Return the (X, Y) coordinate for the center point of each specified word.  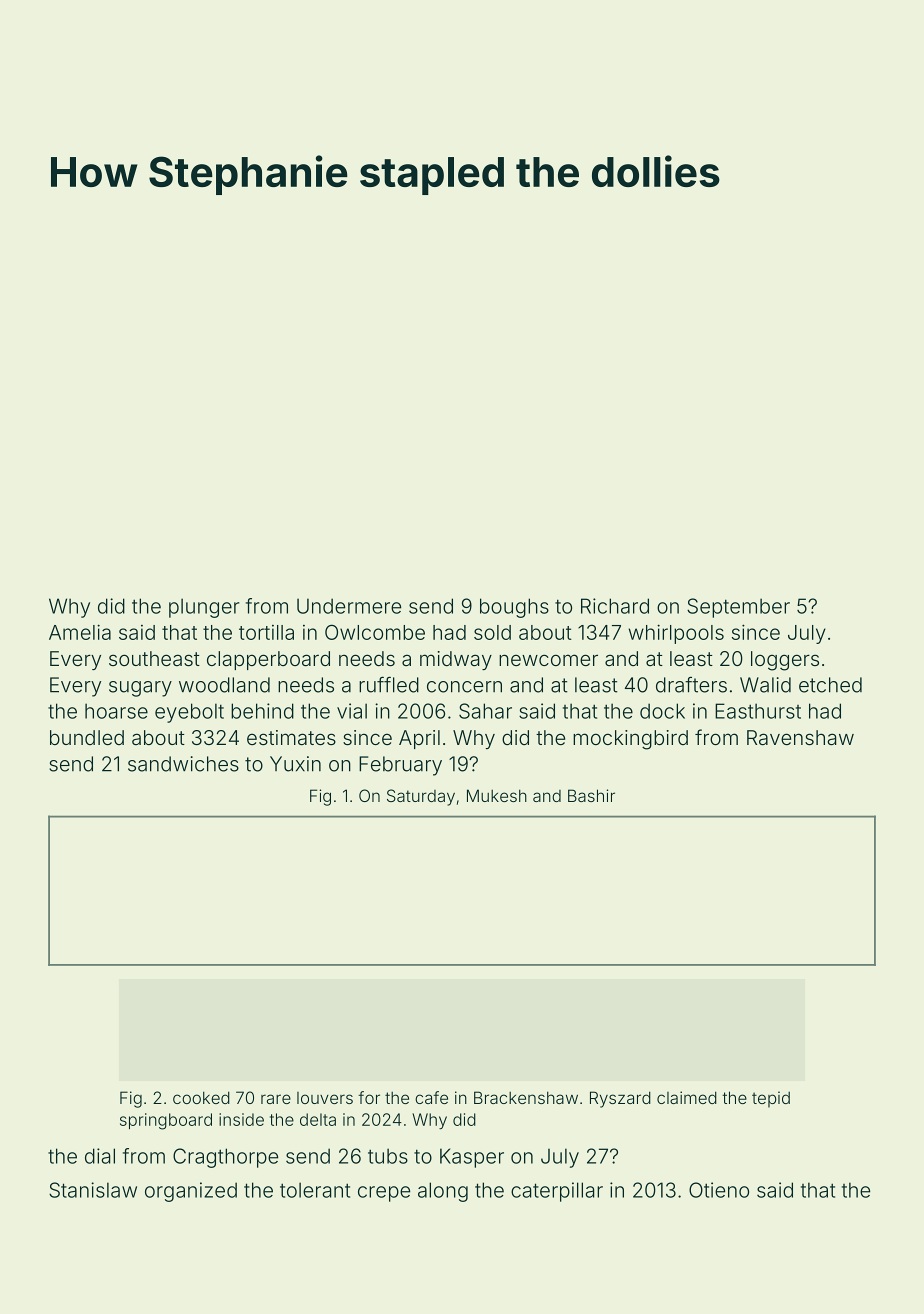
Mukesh (497, 795)
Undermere (349, 606)
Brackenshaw (526, 1097)
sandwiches (183, 764)
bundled (87, 737)
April (419, 739)
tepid (771, 1099)
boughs (514, 608)
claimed (687, 1097)
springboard (166, 1121)
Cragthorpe (225, 1158)
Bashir (591, 795)
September (738, 608)
